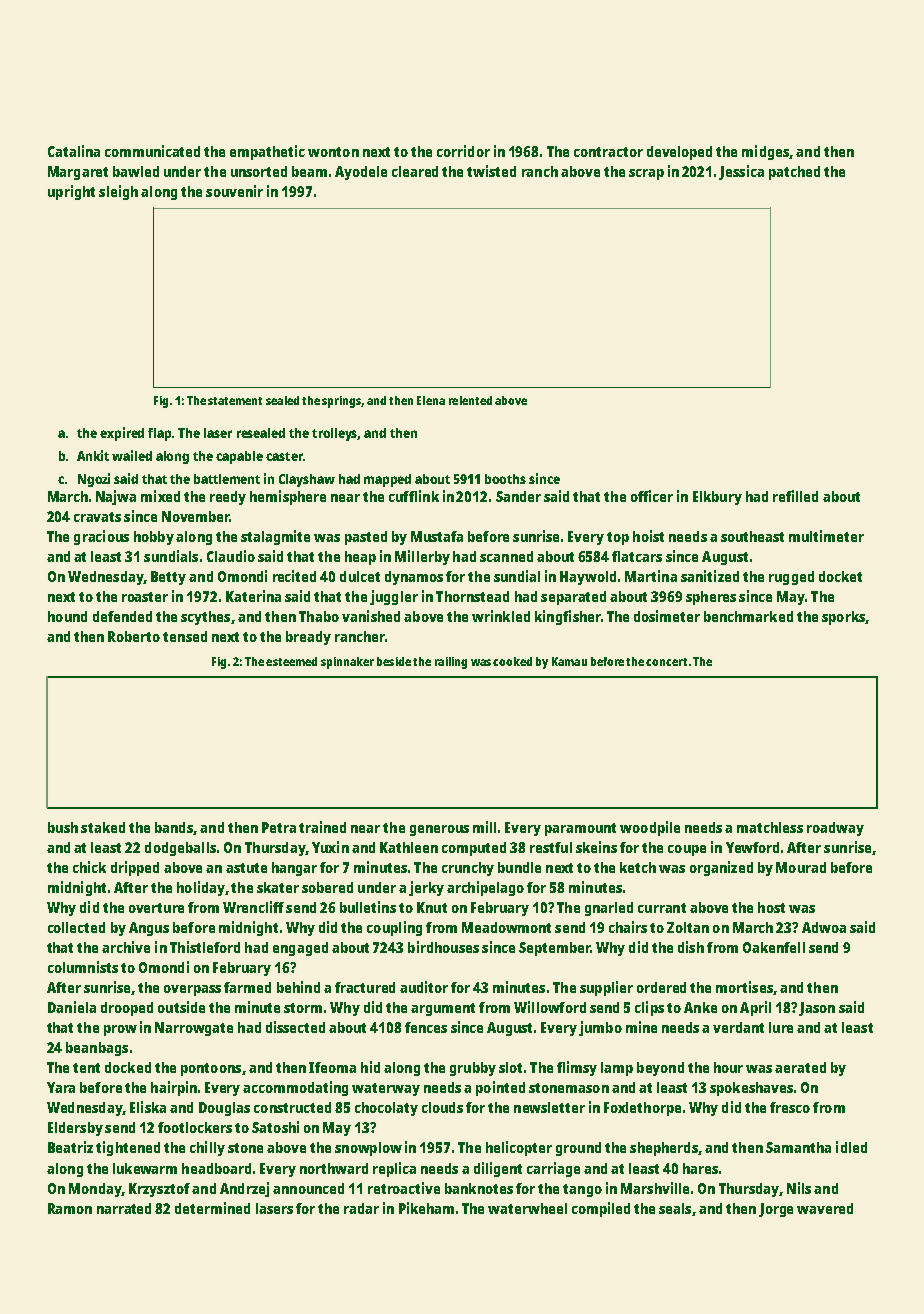 The height and width of the image is (1314, 924). I want to click on patched, so click(794, 173).
